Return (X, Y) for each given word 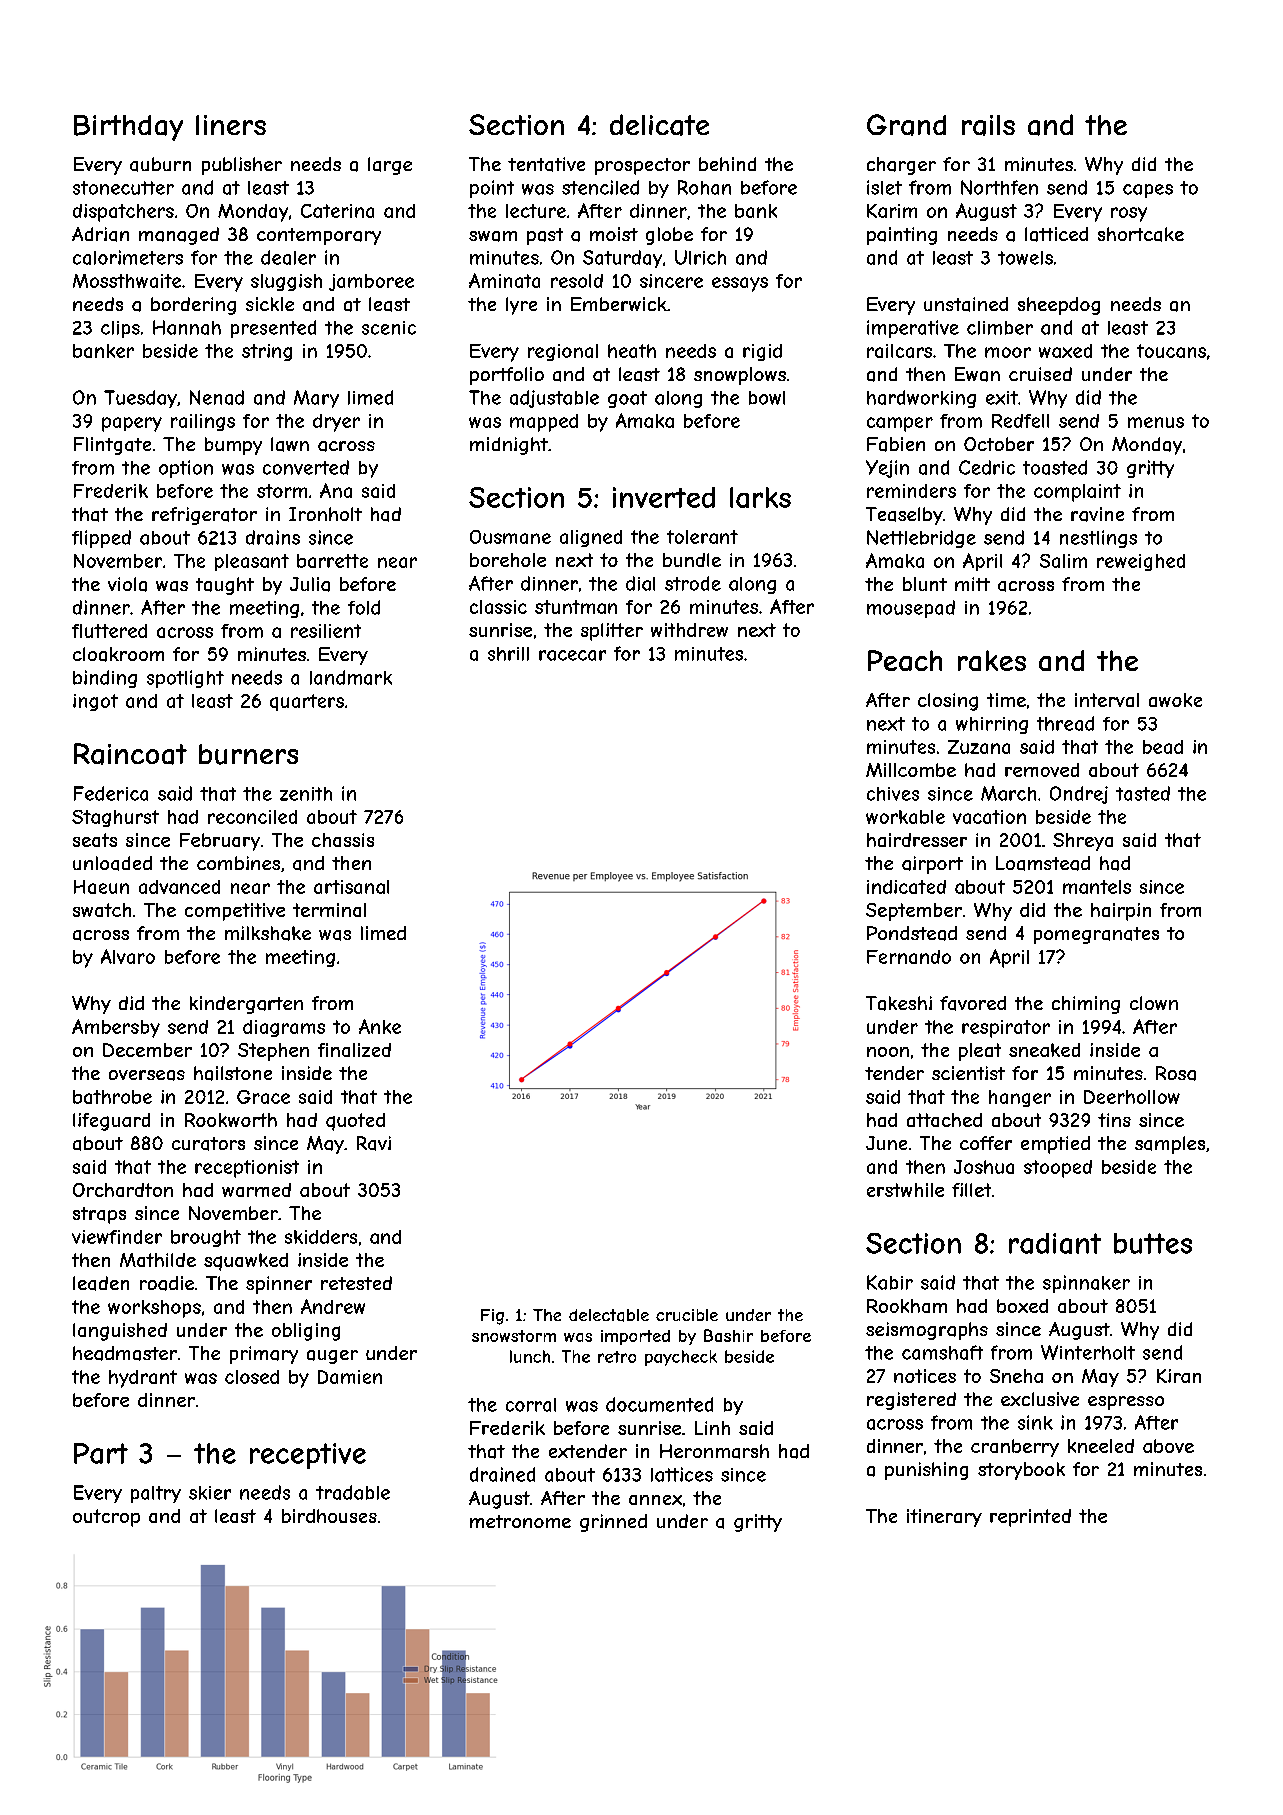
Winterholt (1088, 1352)
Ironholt (325, 514)
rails (988, 125)
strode (693, 583)
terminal (329, 910)
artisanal (351, 887)
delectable (609, 1315)
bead (1163, 747)
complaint (1077, 493)
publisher (242, 166)
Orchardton (123, 1190)
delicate (659, 125)
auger (332, 1357)
